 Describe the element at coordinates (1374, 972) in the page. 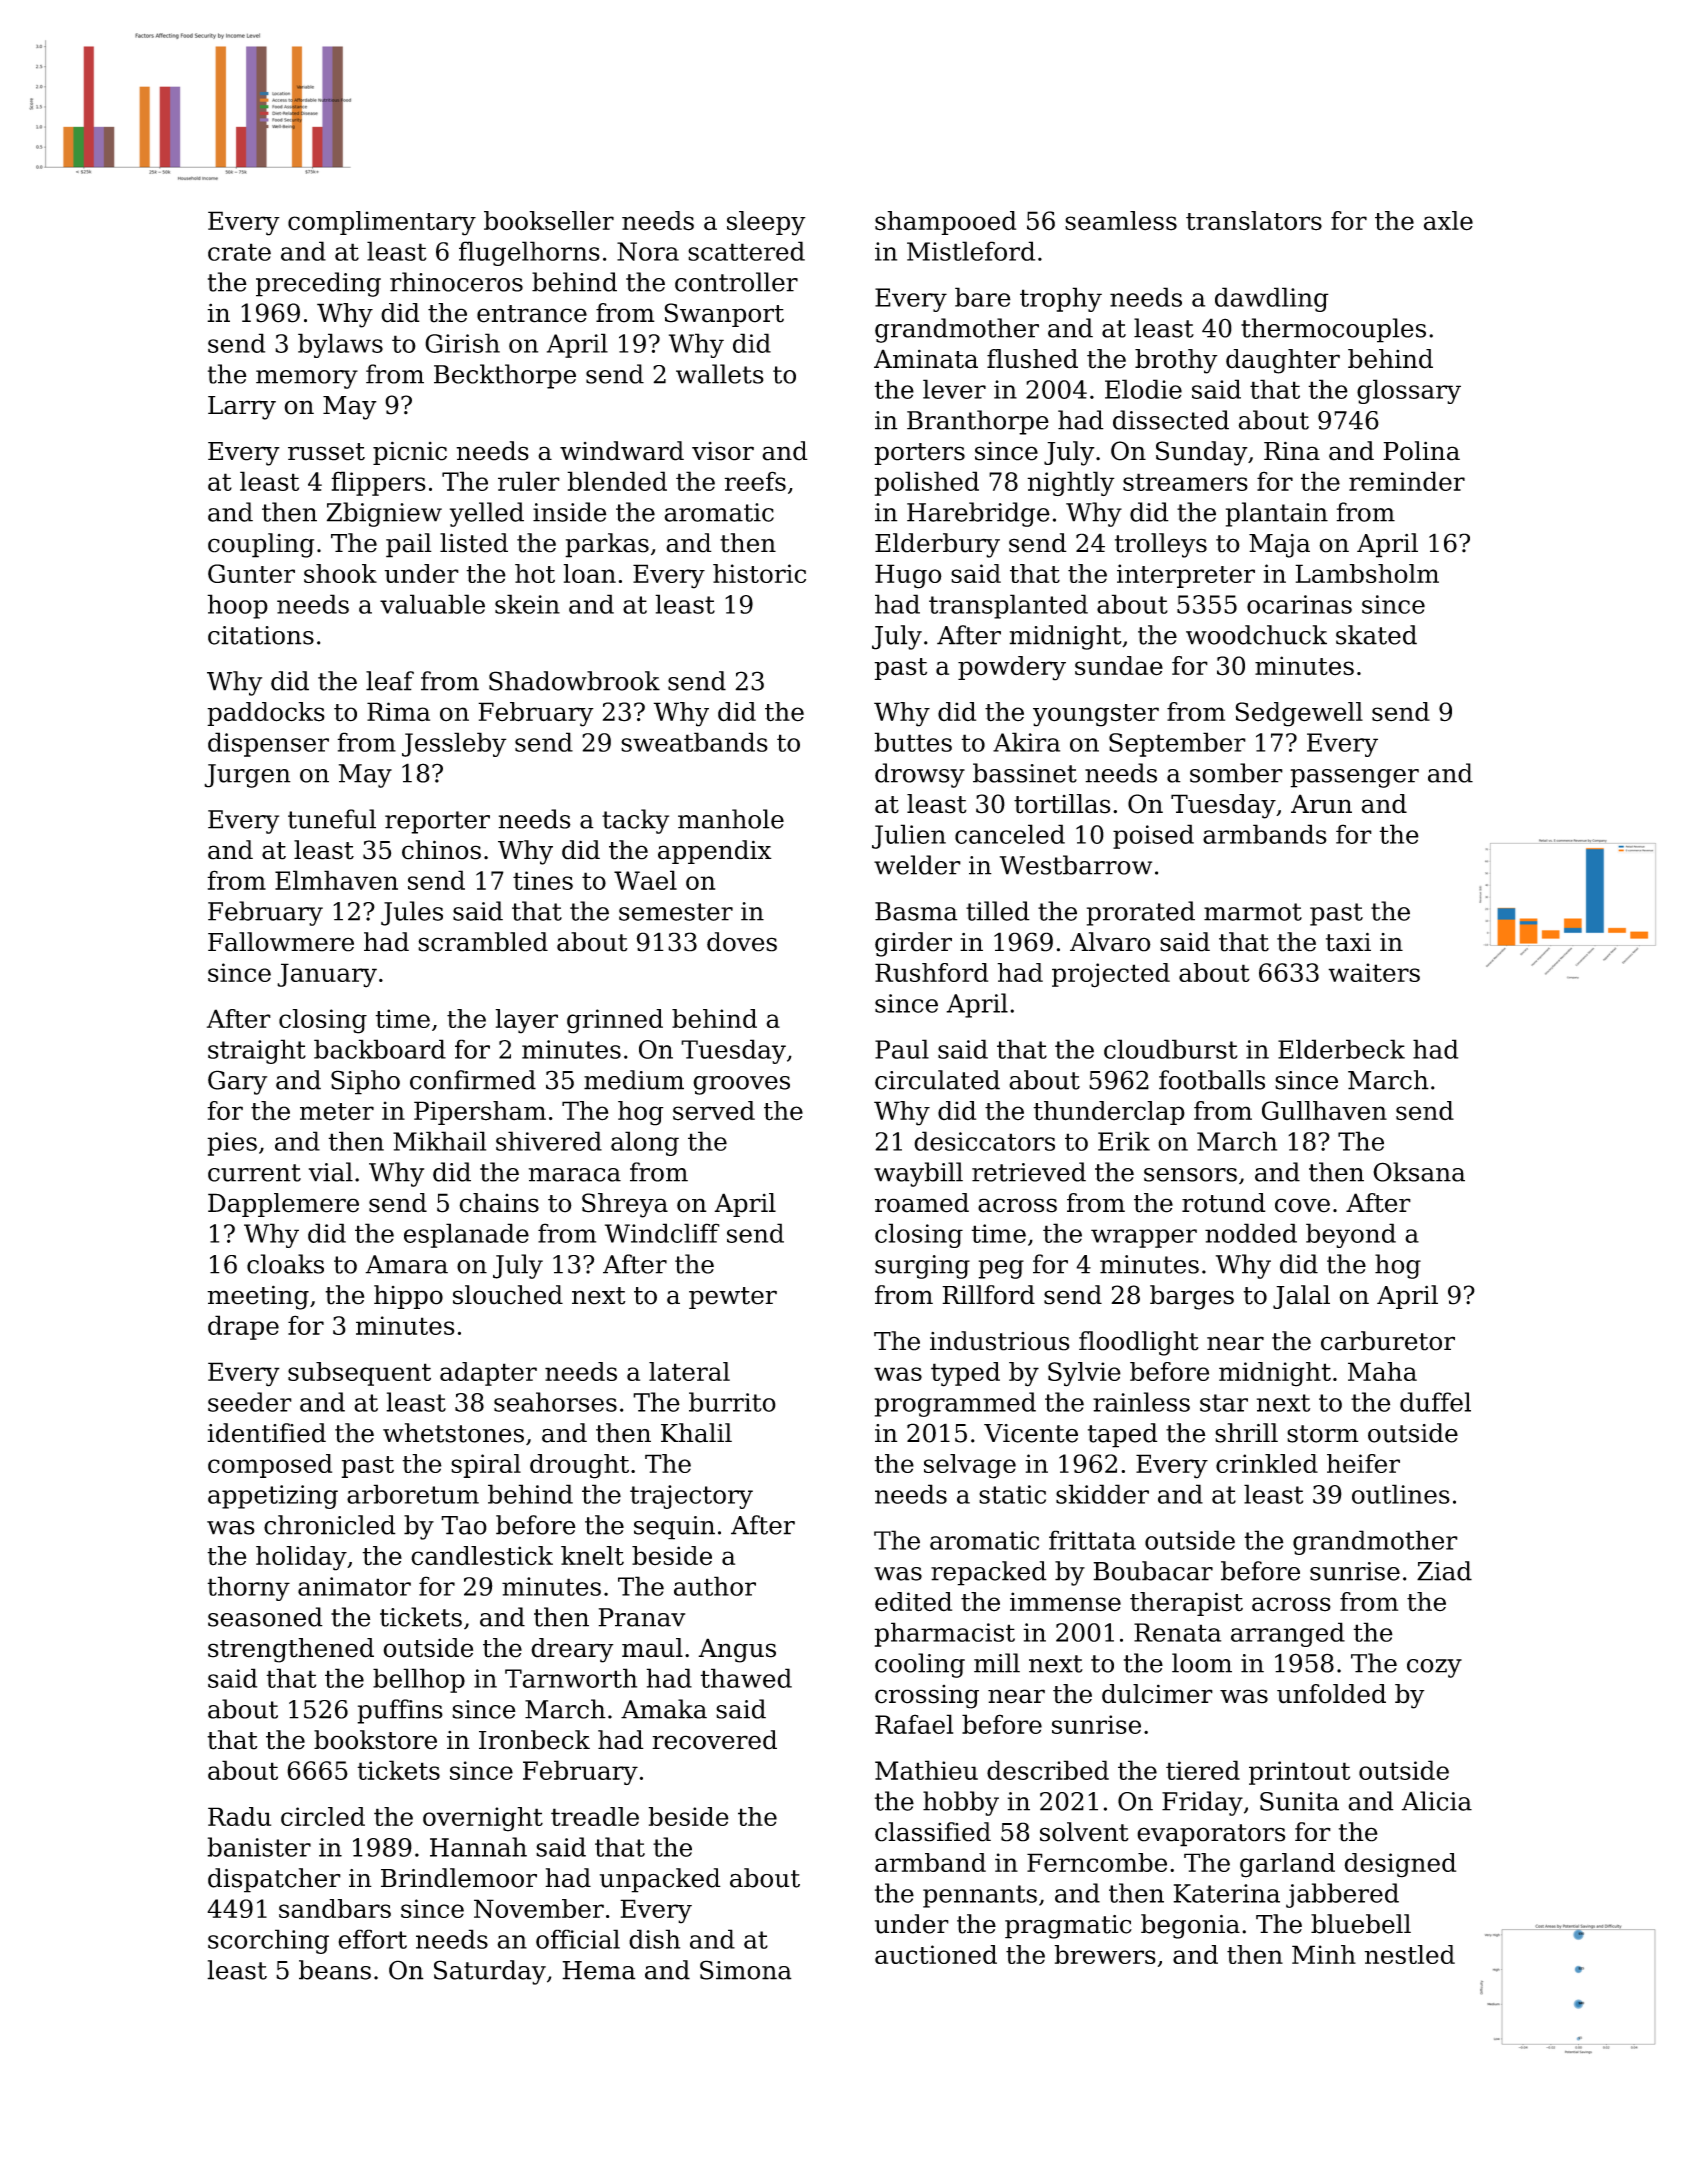

I see `waiters` at that location.
